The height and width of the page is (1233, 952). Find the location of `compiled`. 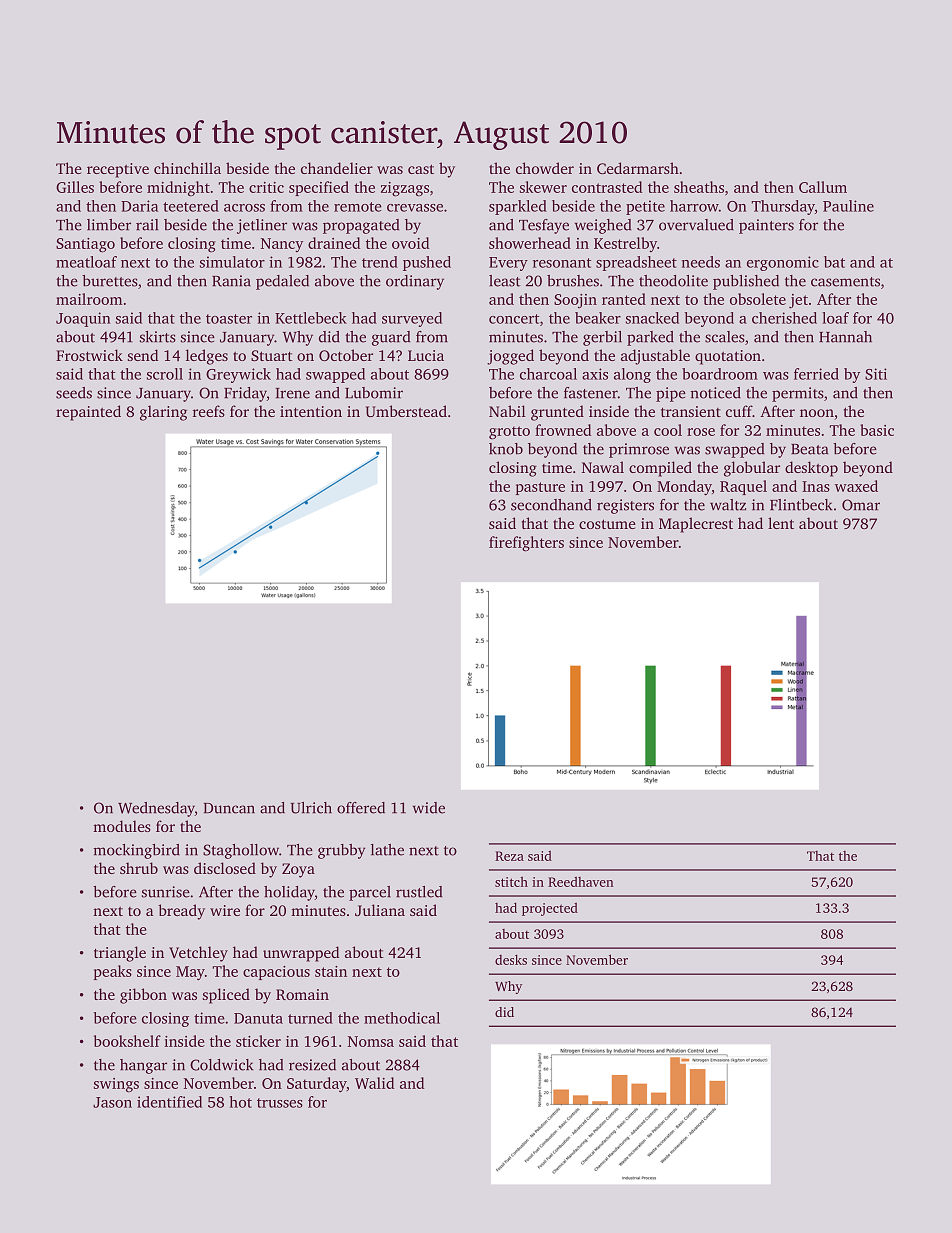

compiled is located at coordinates (660, 469).
